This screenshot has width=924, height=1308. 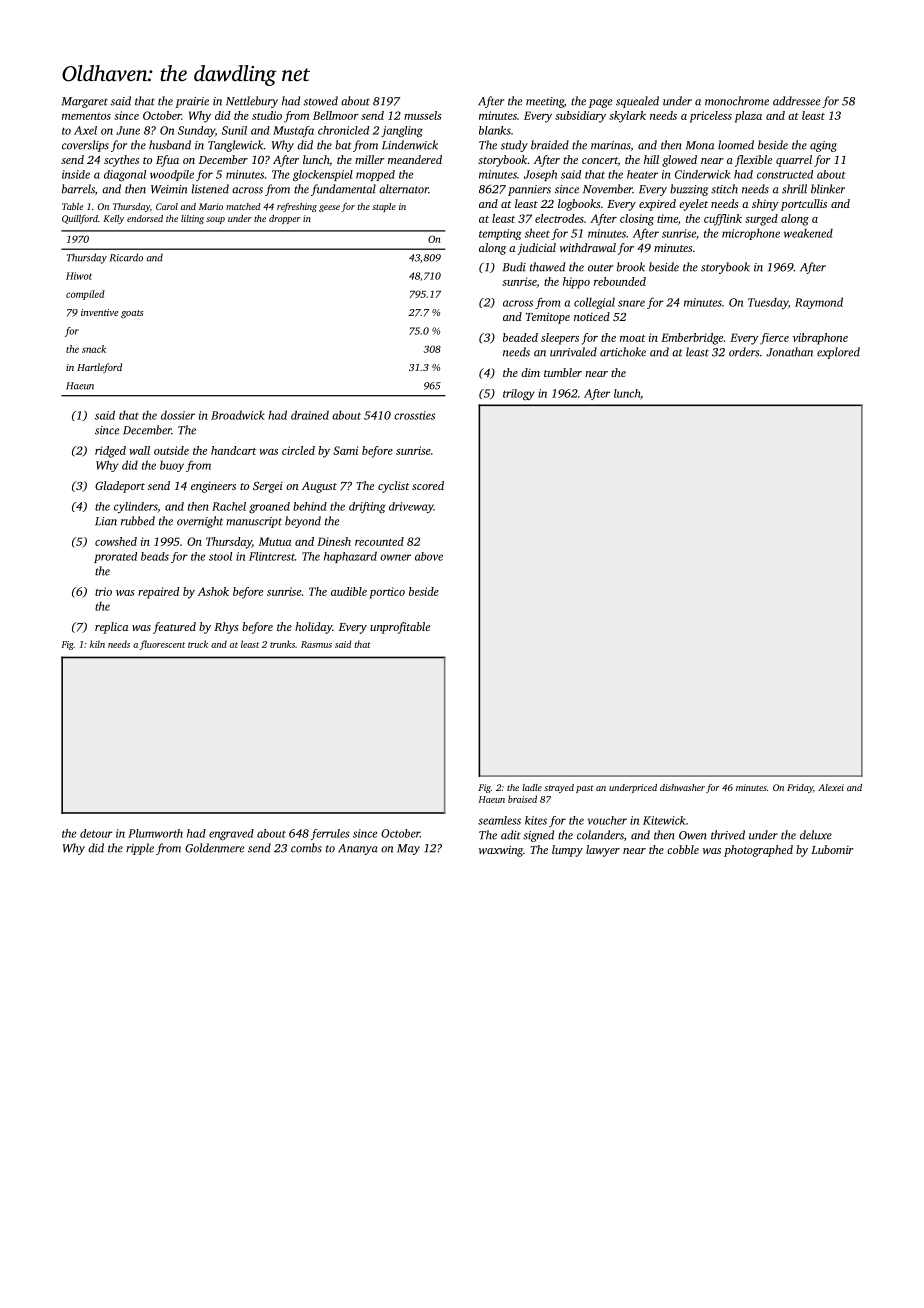 What do you see at coordinates (155, 833) in the screenshot?
I see `Plumworth` at bounding box center [155, 833].
